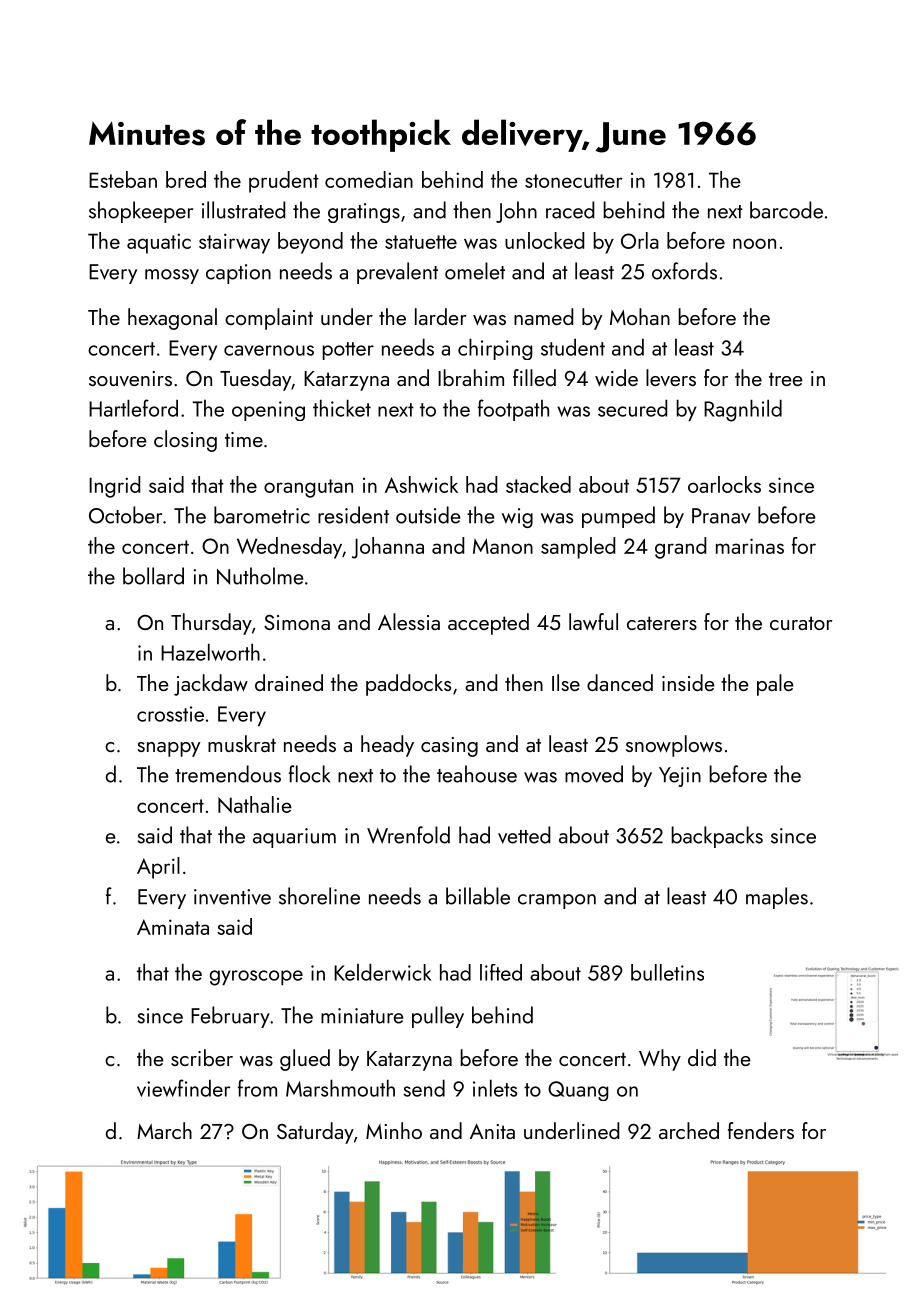  Describe the element at coordinates (183, 1088) in the page. I see `viewfinder` at that location.
